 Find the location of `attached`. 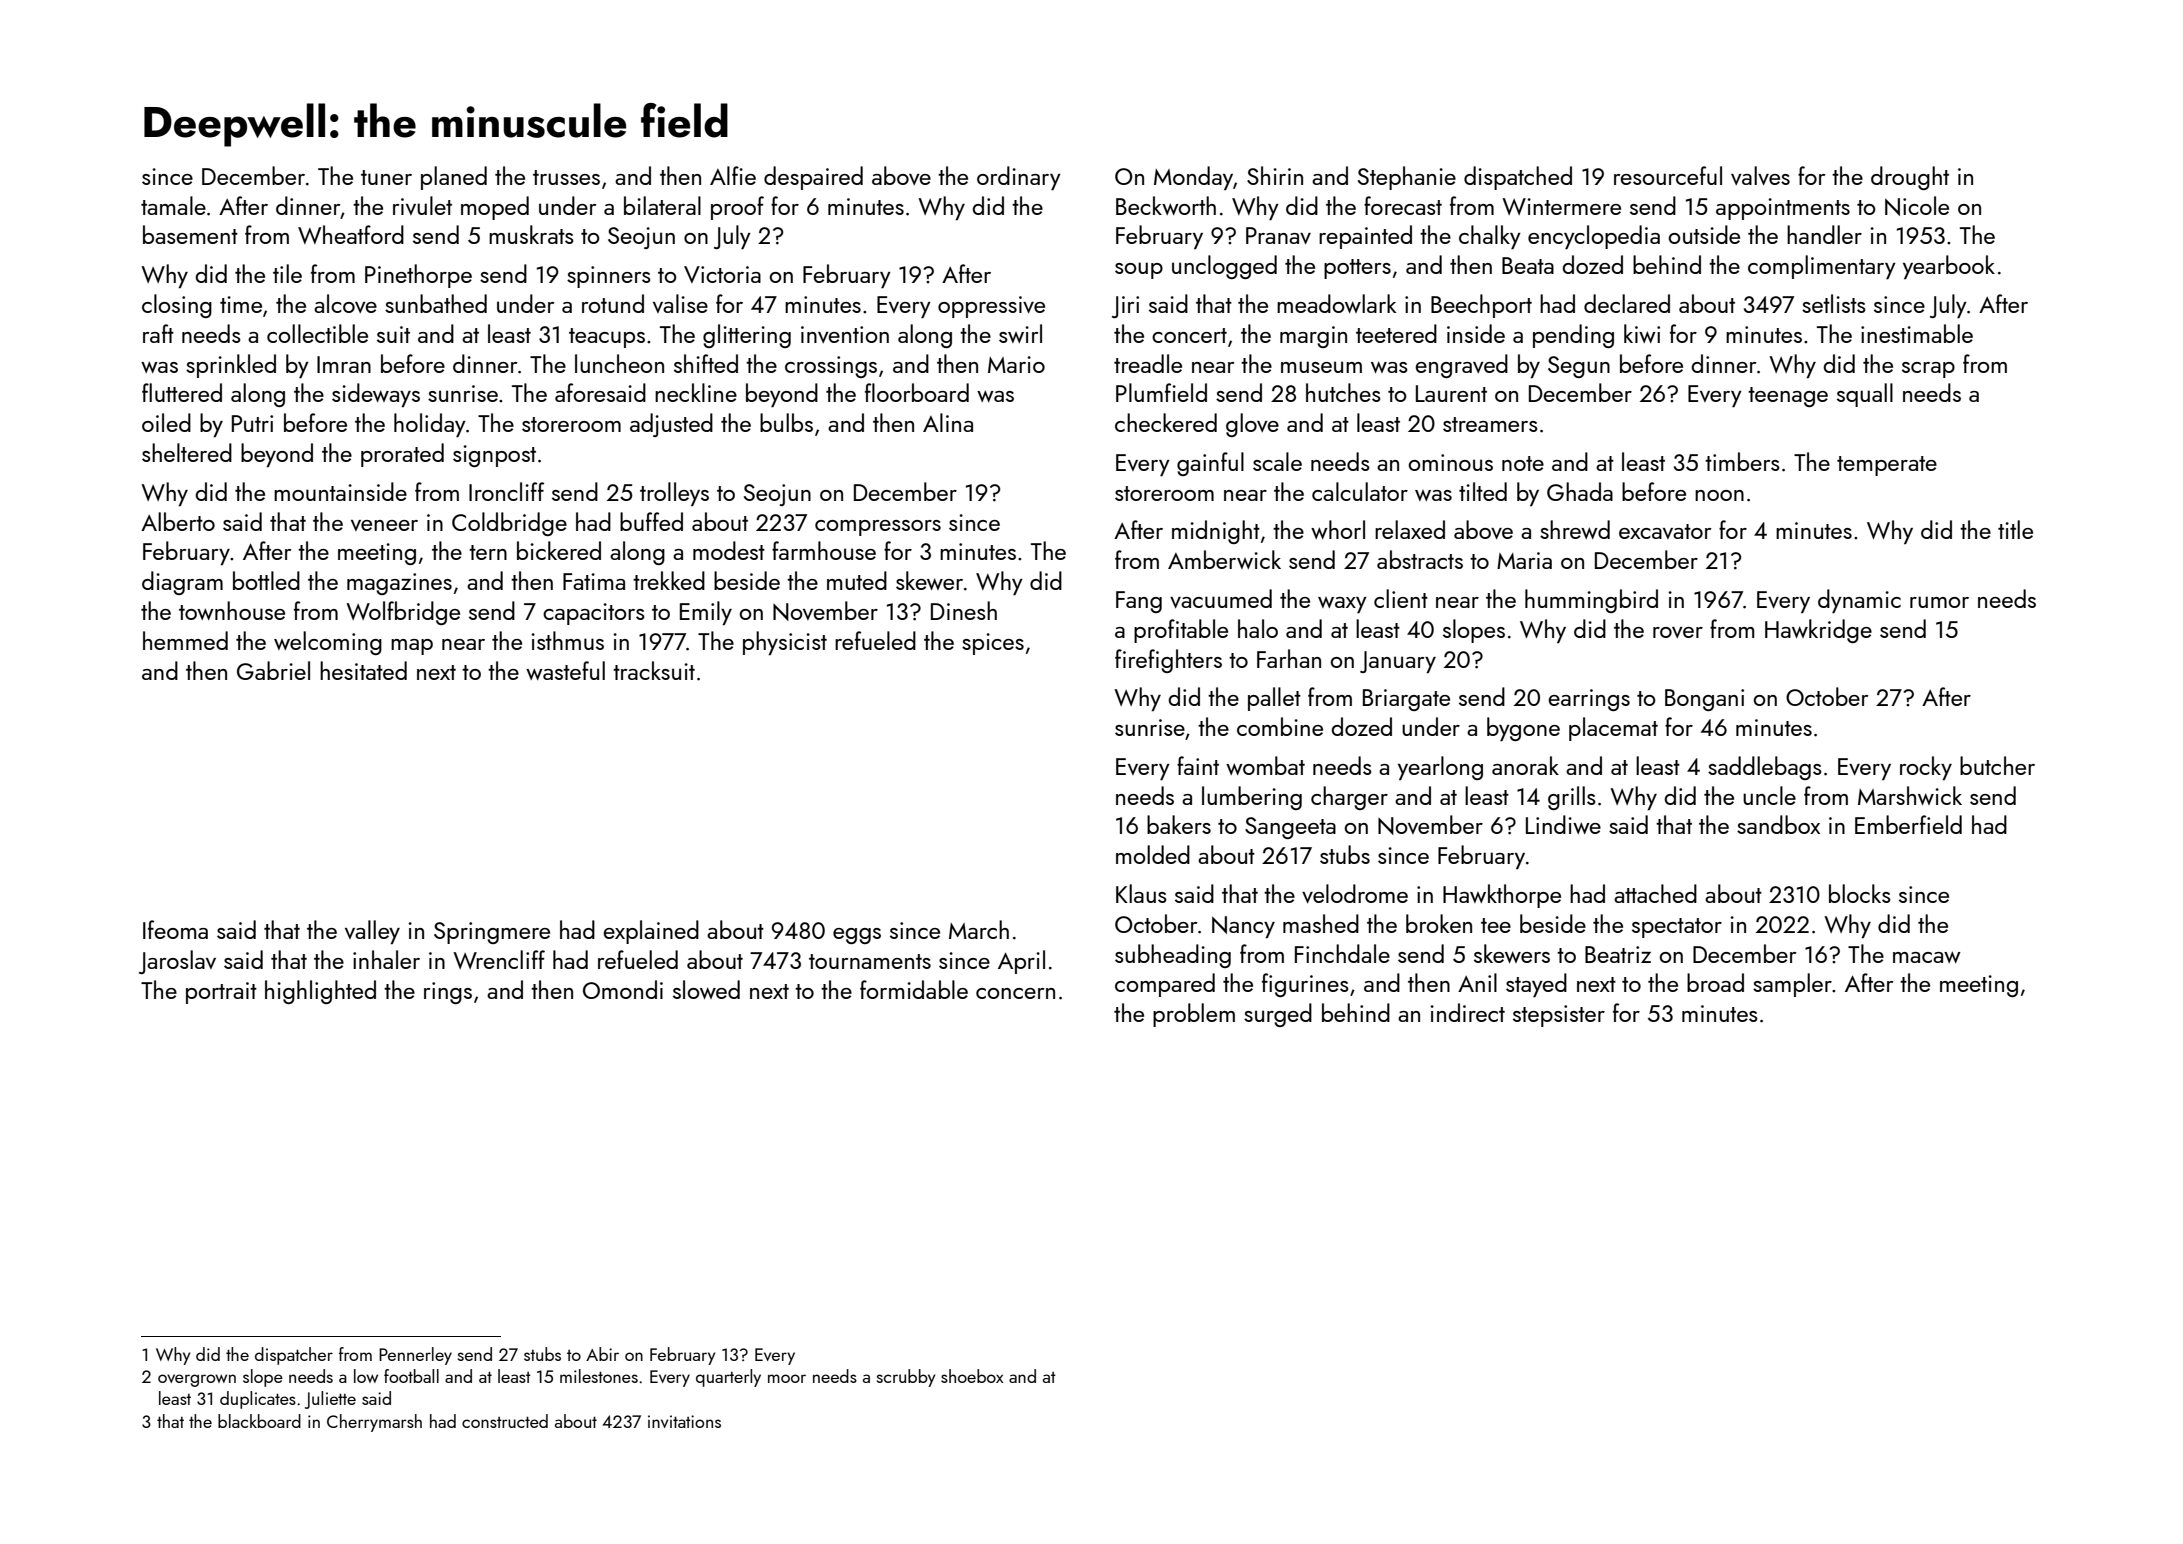

attached is located at coordinates (1655, 893).
